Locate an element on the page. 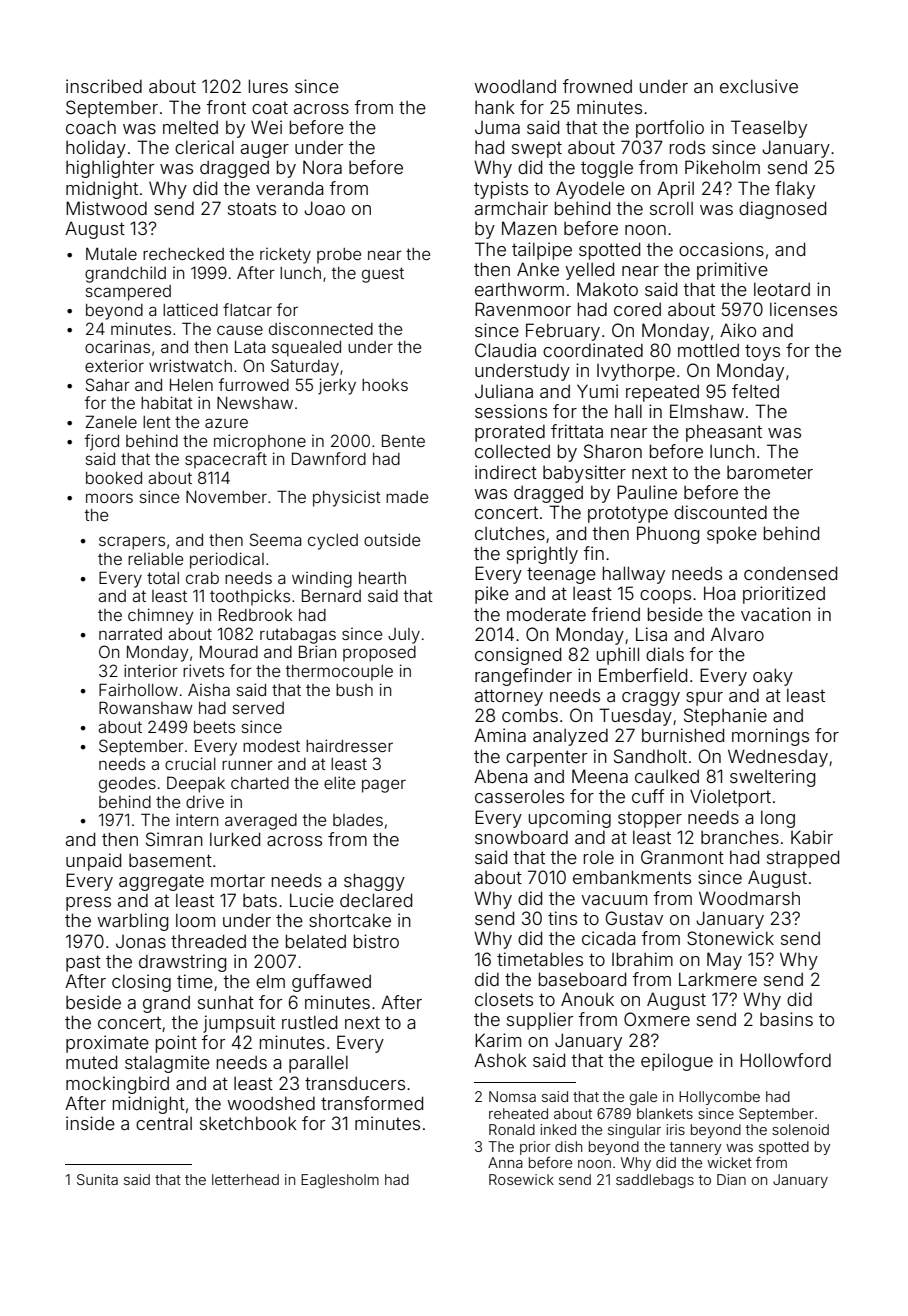  Newshaw is located at coordinates (255, 403).
